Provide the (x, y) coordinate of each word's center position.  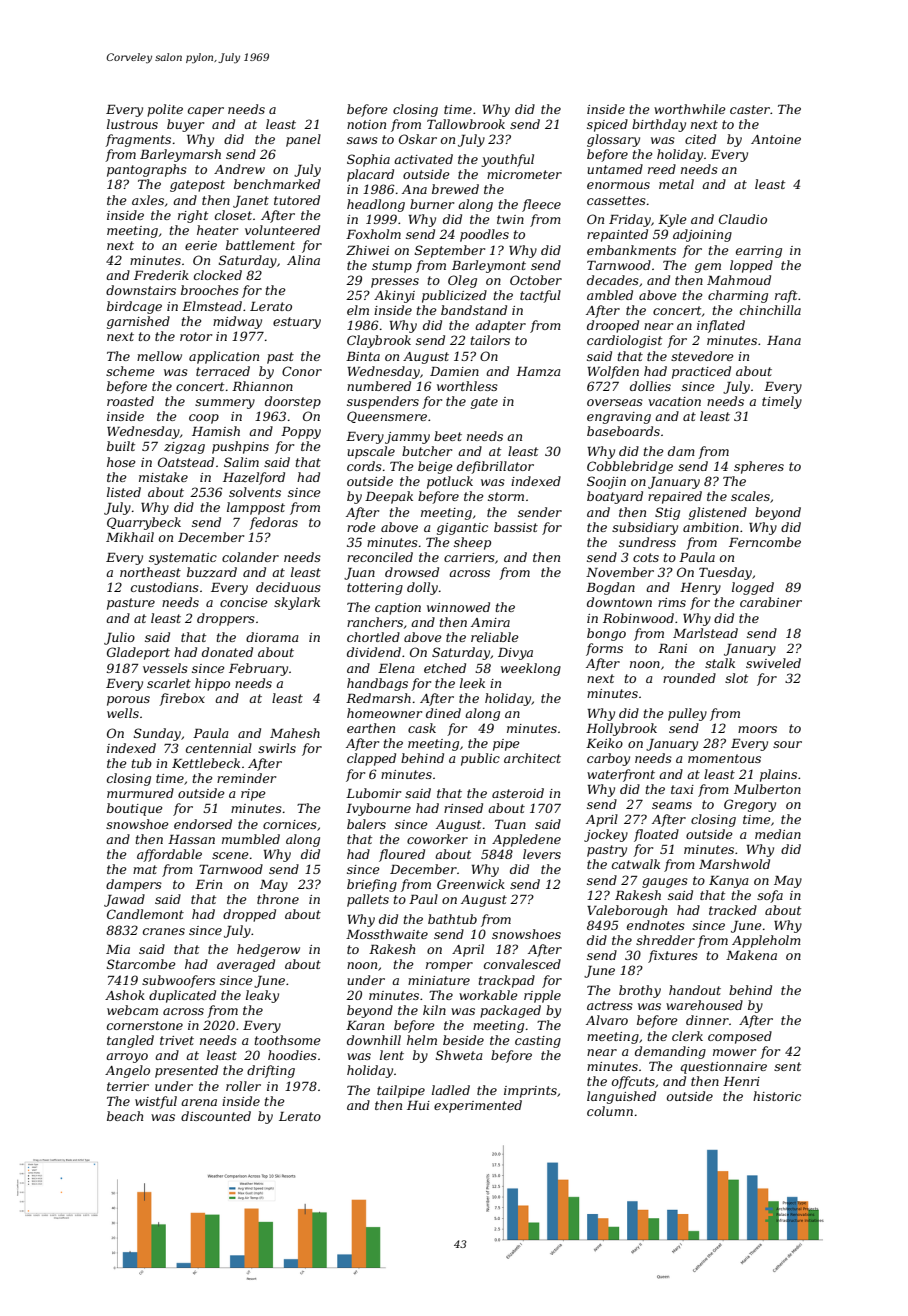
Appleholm (766, 941)
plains (778, 775)
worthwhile (689, 109)
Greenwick (471, 884)
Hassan (191, 839)
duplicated (182, 996)
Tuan (510, 824)
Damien (454, 371)
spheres (759, 467)
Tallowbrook (466, 124)
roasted (130, 401)
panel (303, 140)
